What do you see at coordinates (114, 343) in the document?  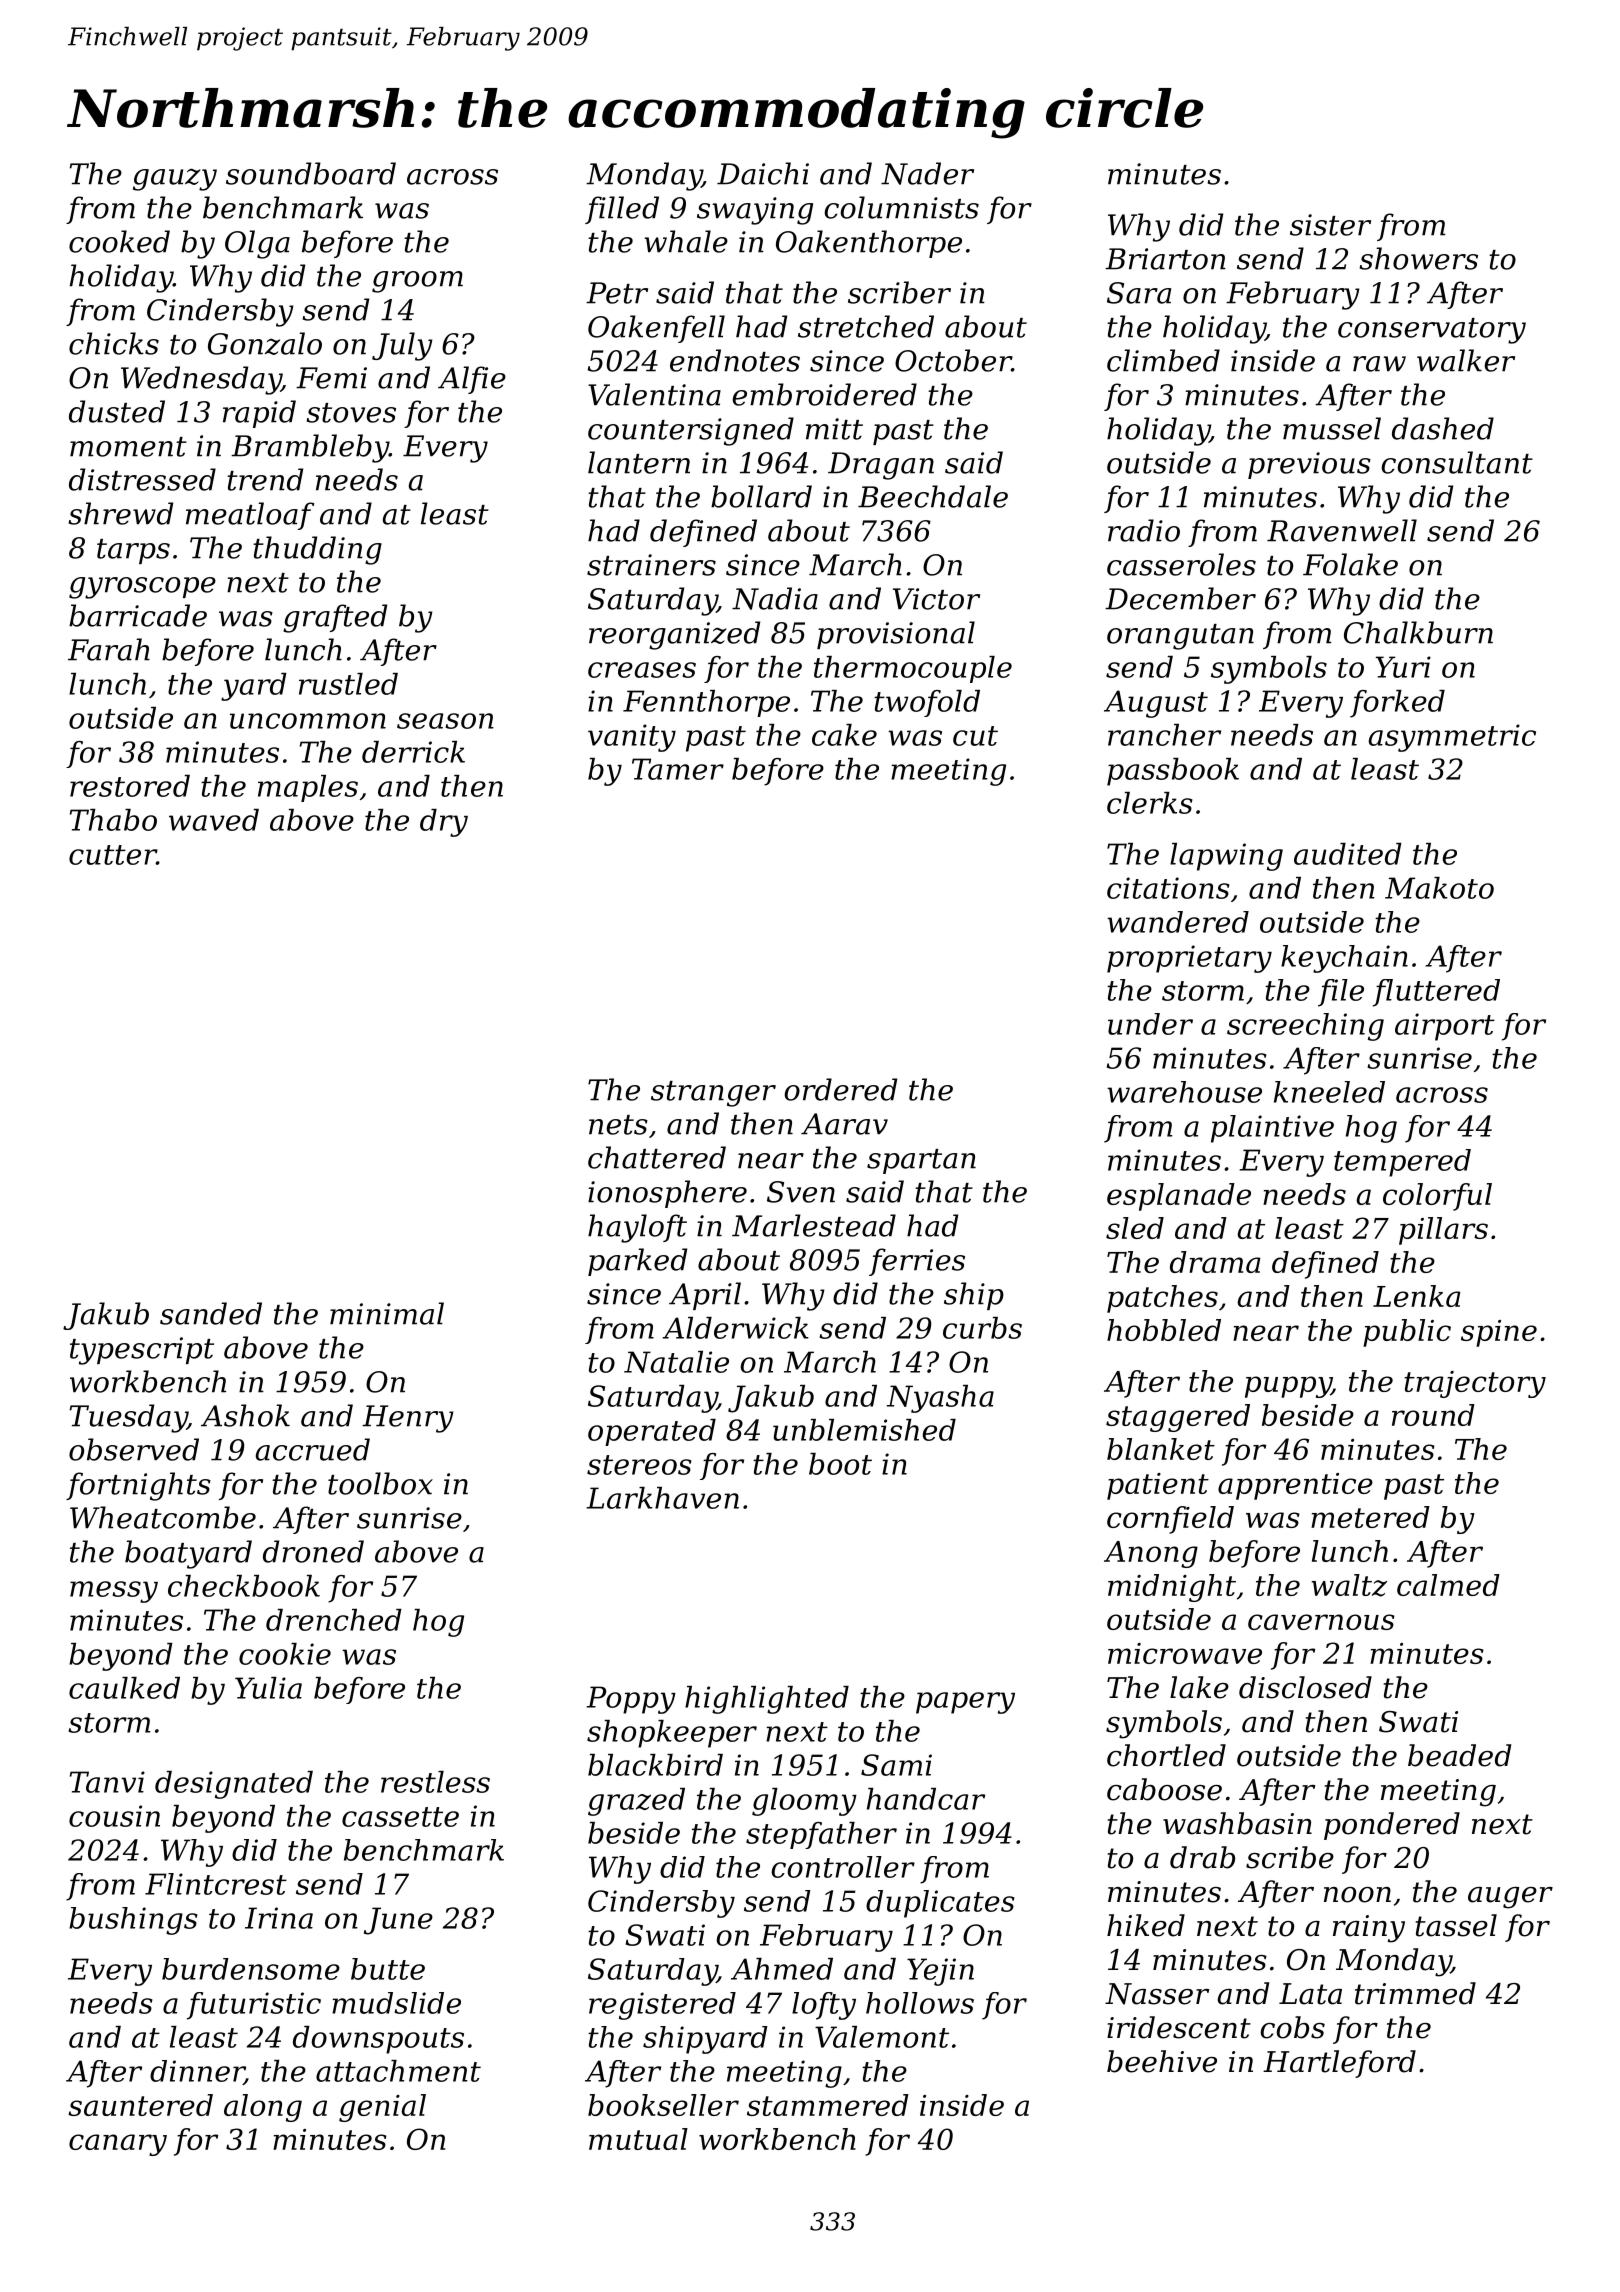 I see `chicks` at bounding box center [114, 343].
